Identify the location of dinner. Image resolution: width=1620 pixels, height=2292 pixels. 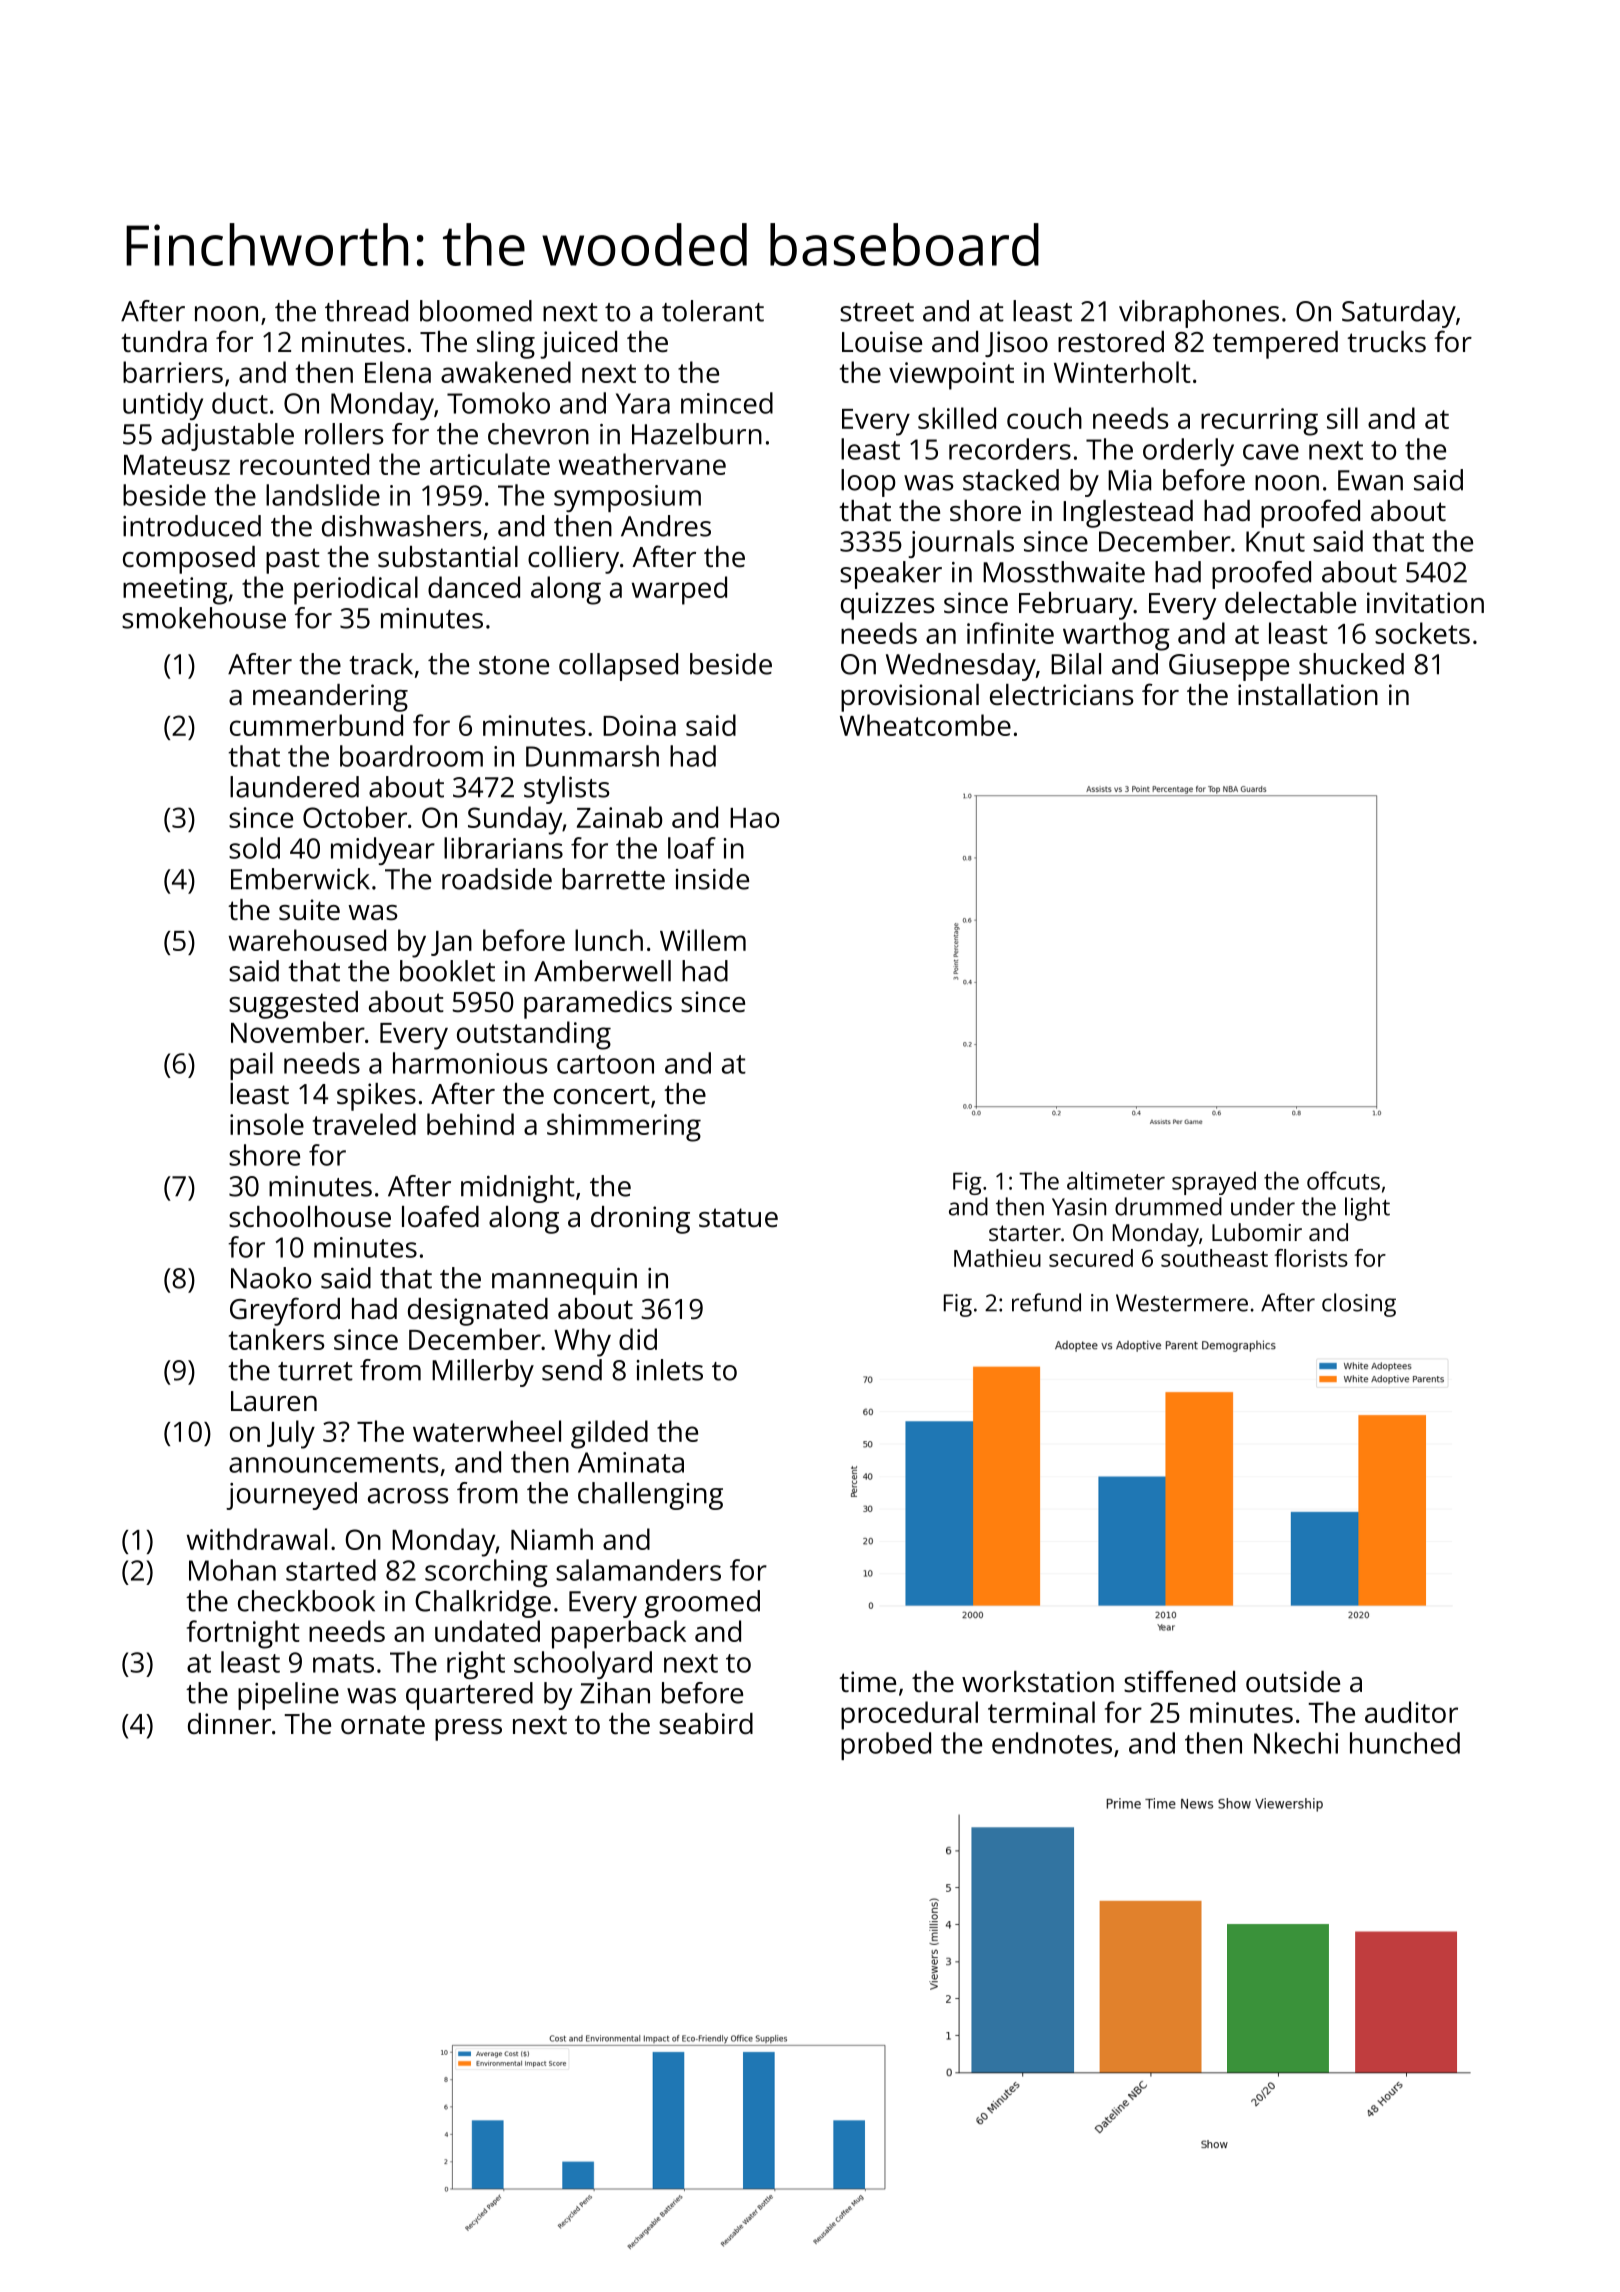
(229, 1724).
